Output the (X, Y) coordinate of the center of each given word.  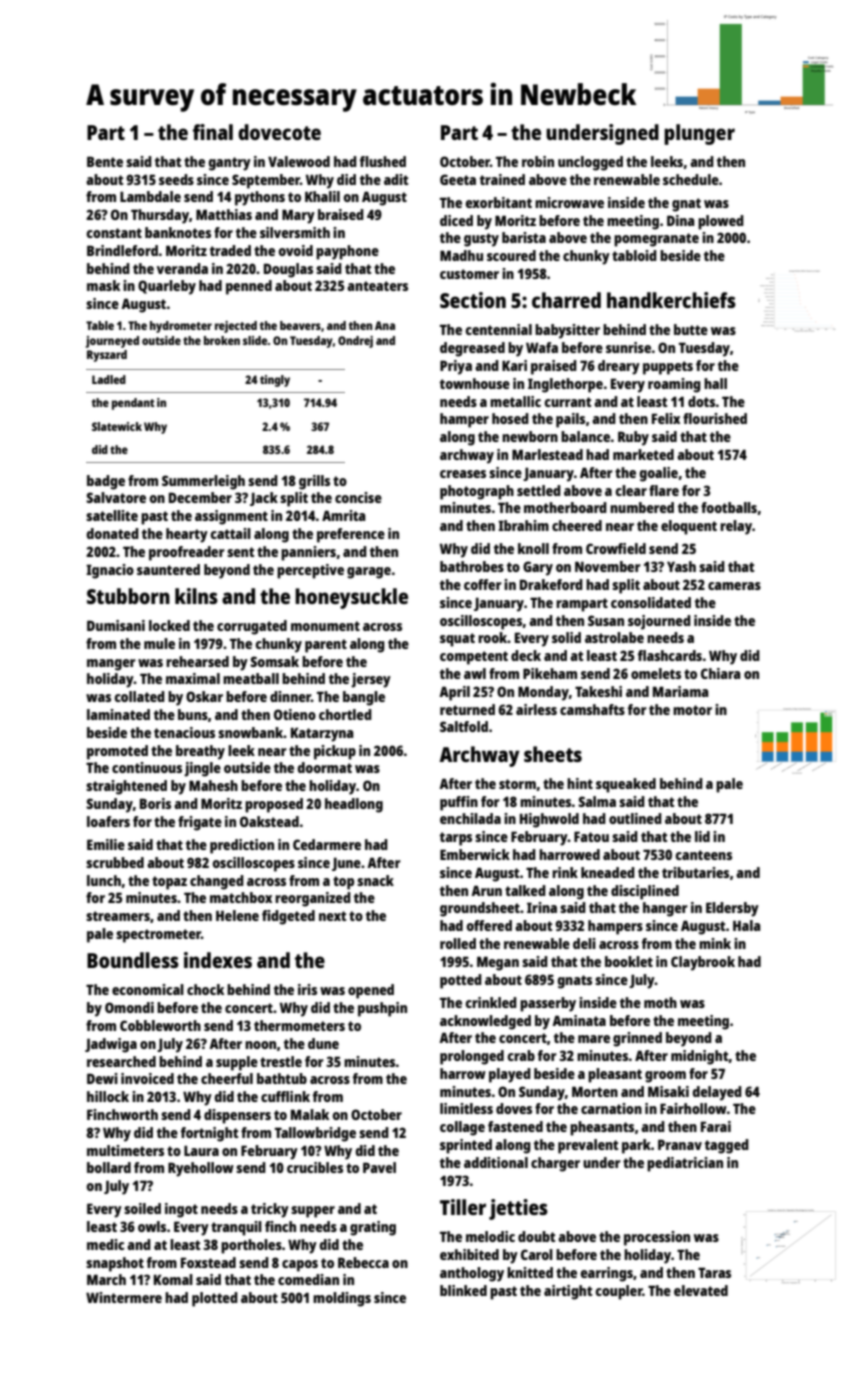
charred (566, 300)
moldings (342, 1299)
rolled (458, 943)
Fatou (591, 836)
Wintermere (124, 1297)
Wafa (542, 347)
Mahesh (213, 785)
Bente (105, 161)
